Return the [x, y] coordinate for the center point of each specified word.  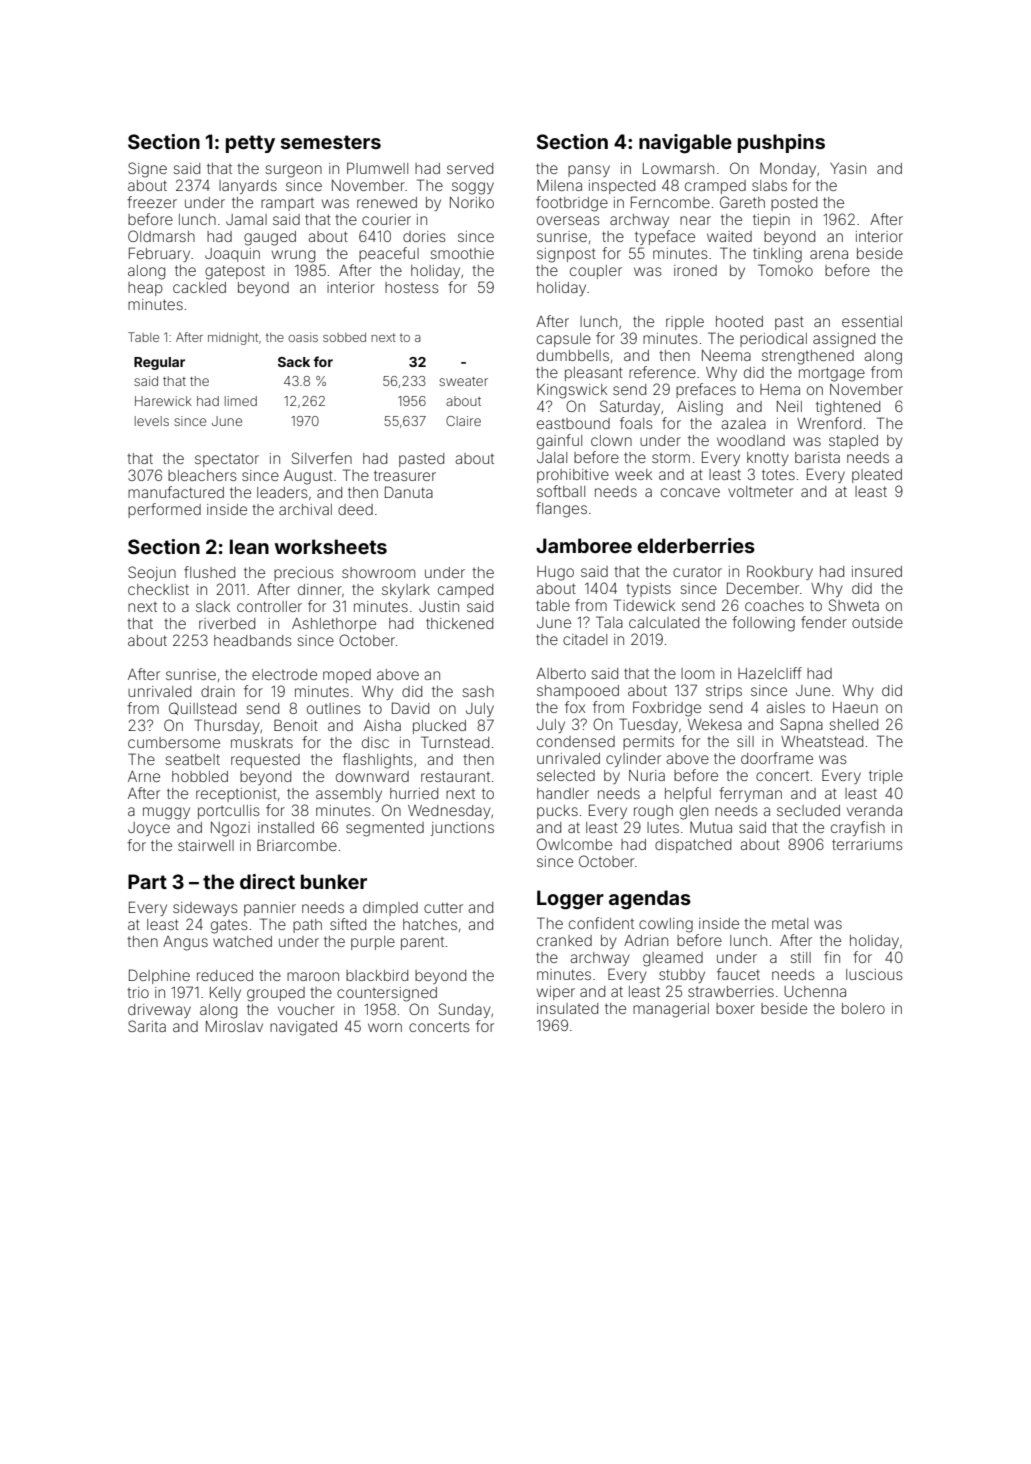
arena [829, 254]
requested [265, 761]
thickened [459, 623]
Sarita [147, 1026]
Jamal [246, 219]
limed [241, 401]
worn [385, 1027]
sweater [463, 381]
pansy [589, 171]
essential [872, 321]
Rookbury [780, 572]
